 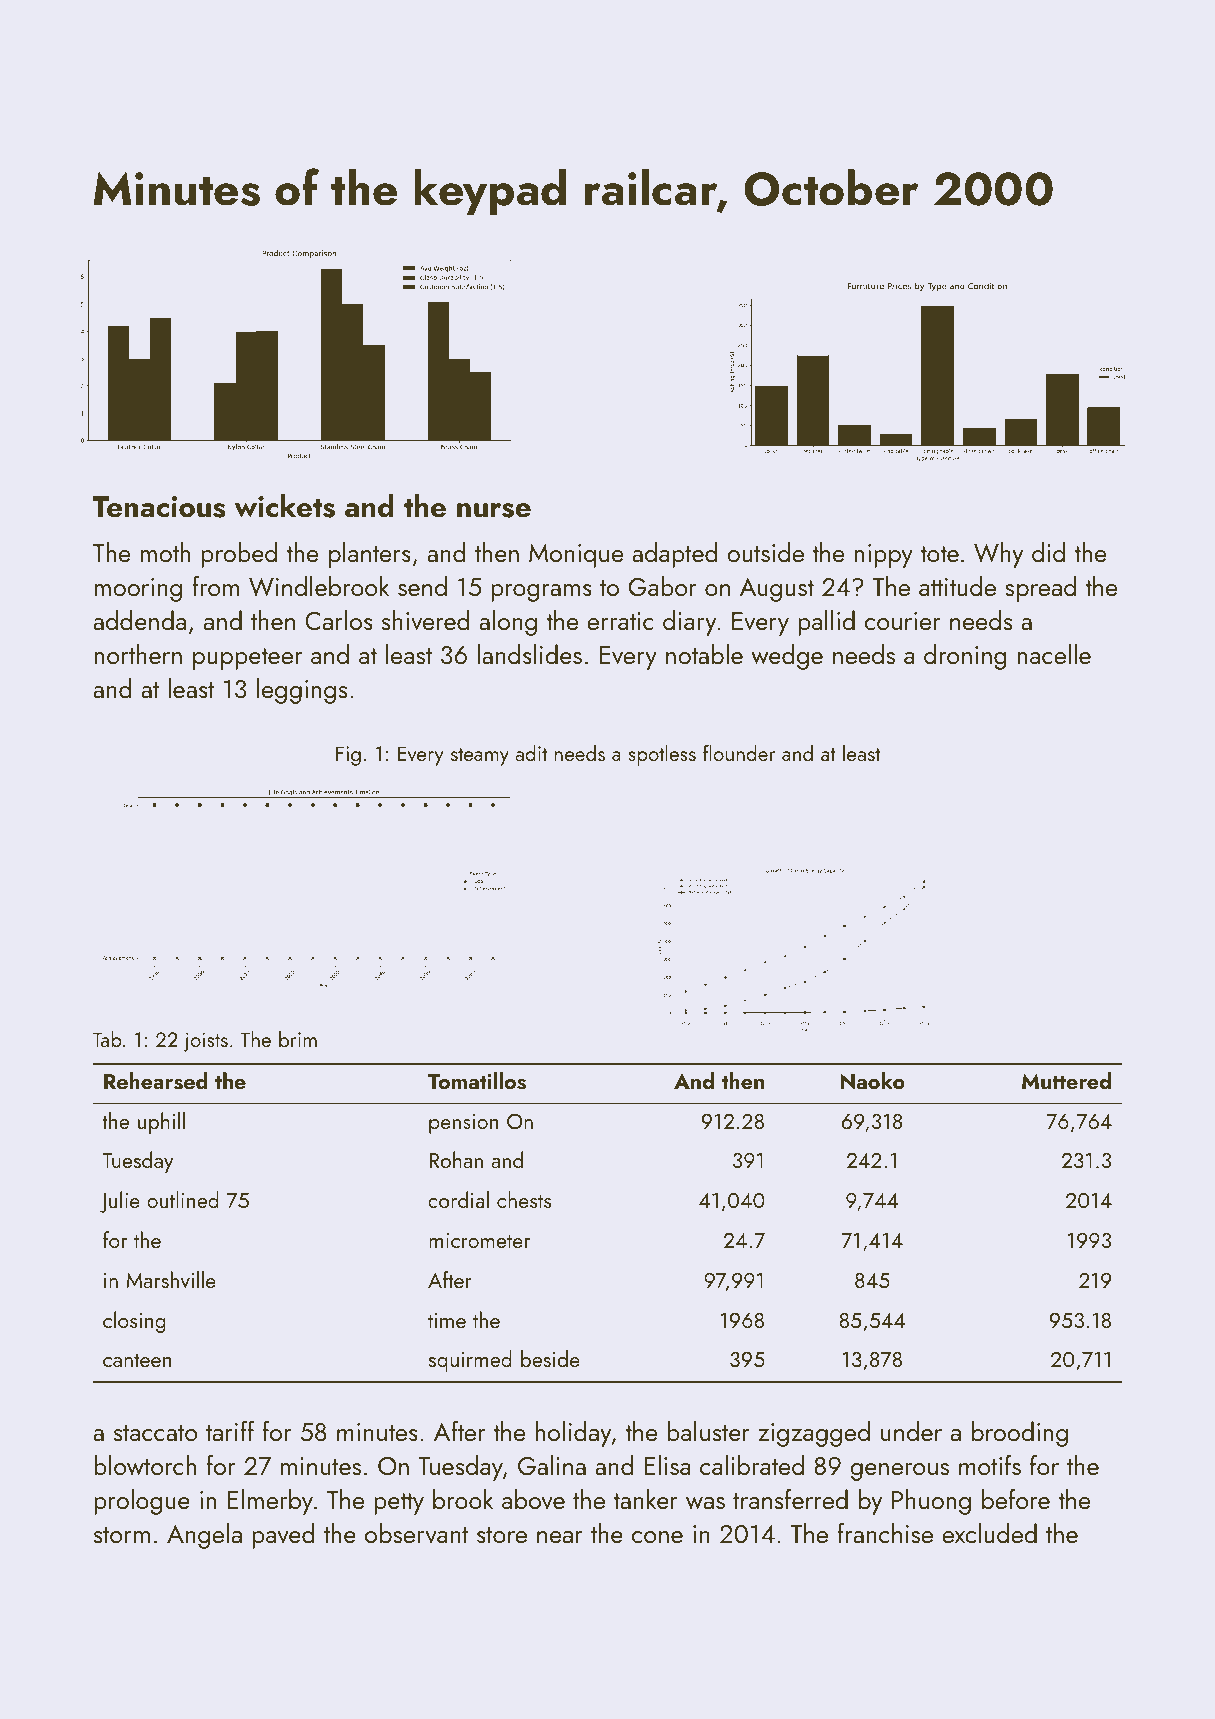 What do you see at coordinates (873, 1081) in the screenshot?
I see `Naoko` at bounding box center [873, 1081].
